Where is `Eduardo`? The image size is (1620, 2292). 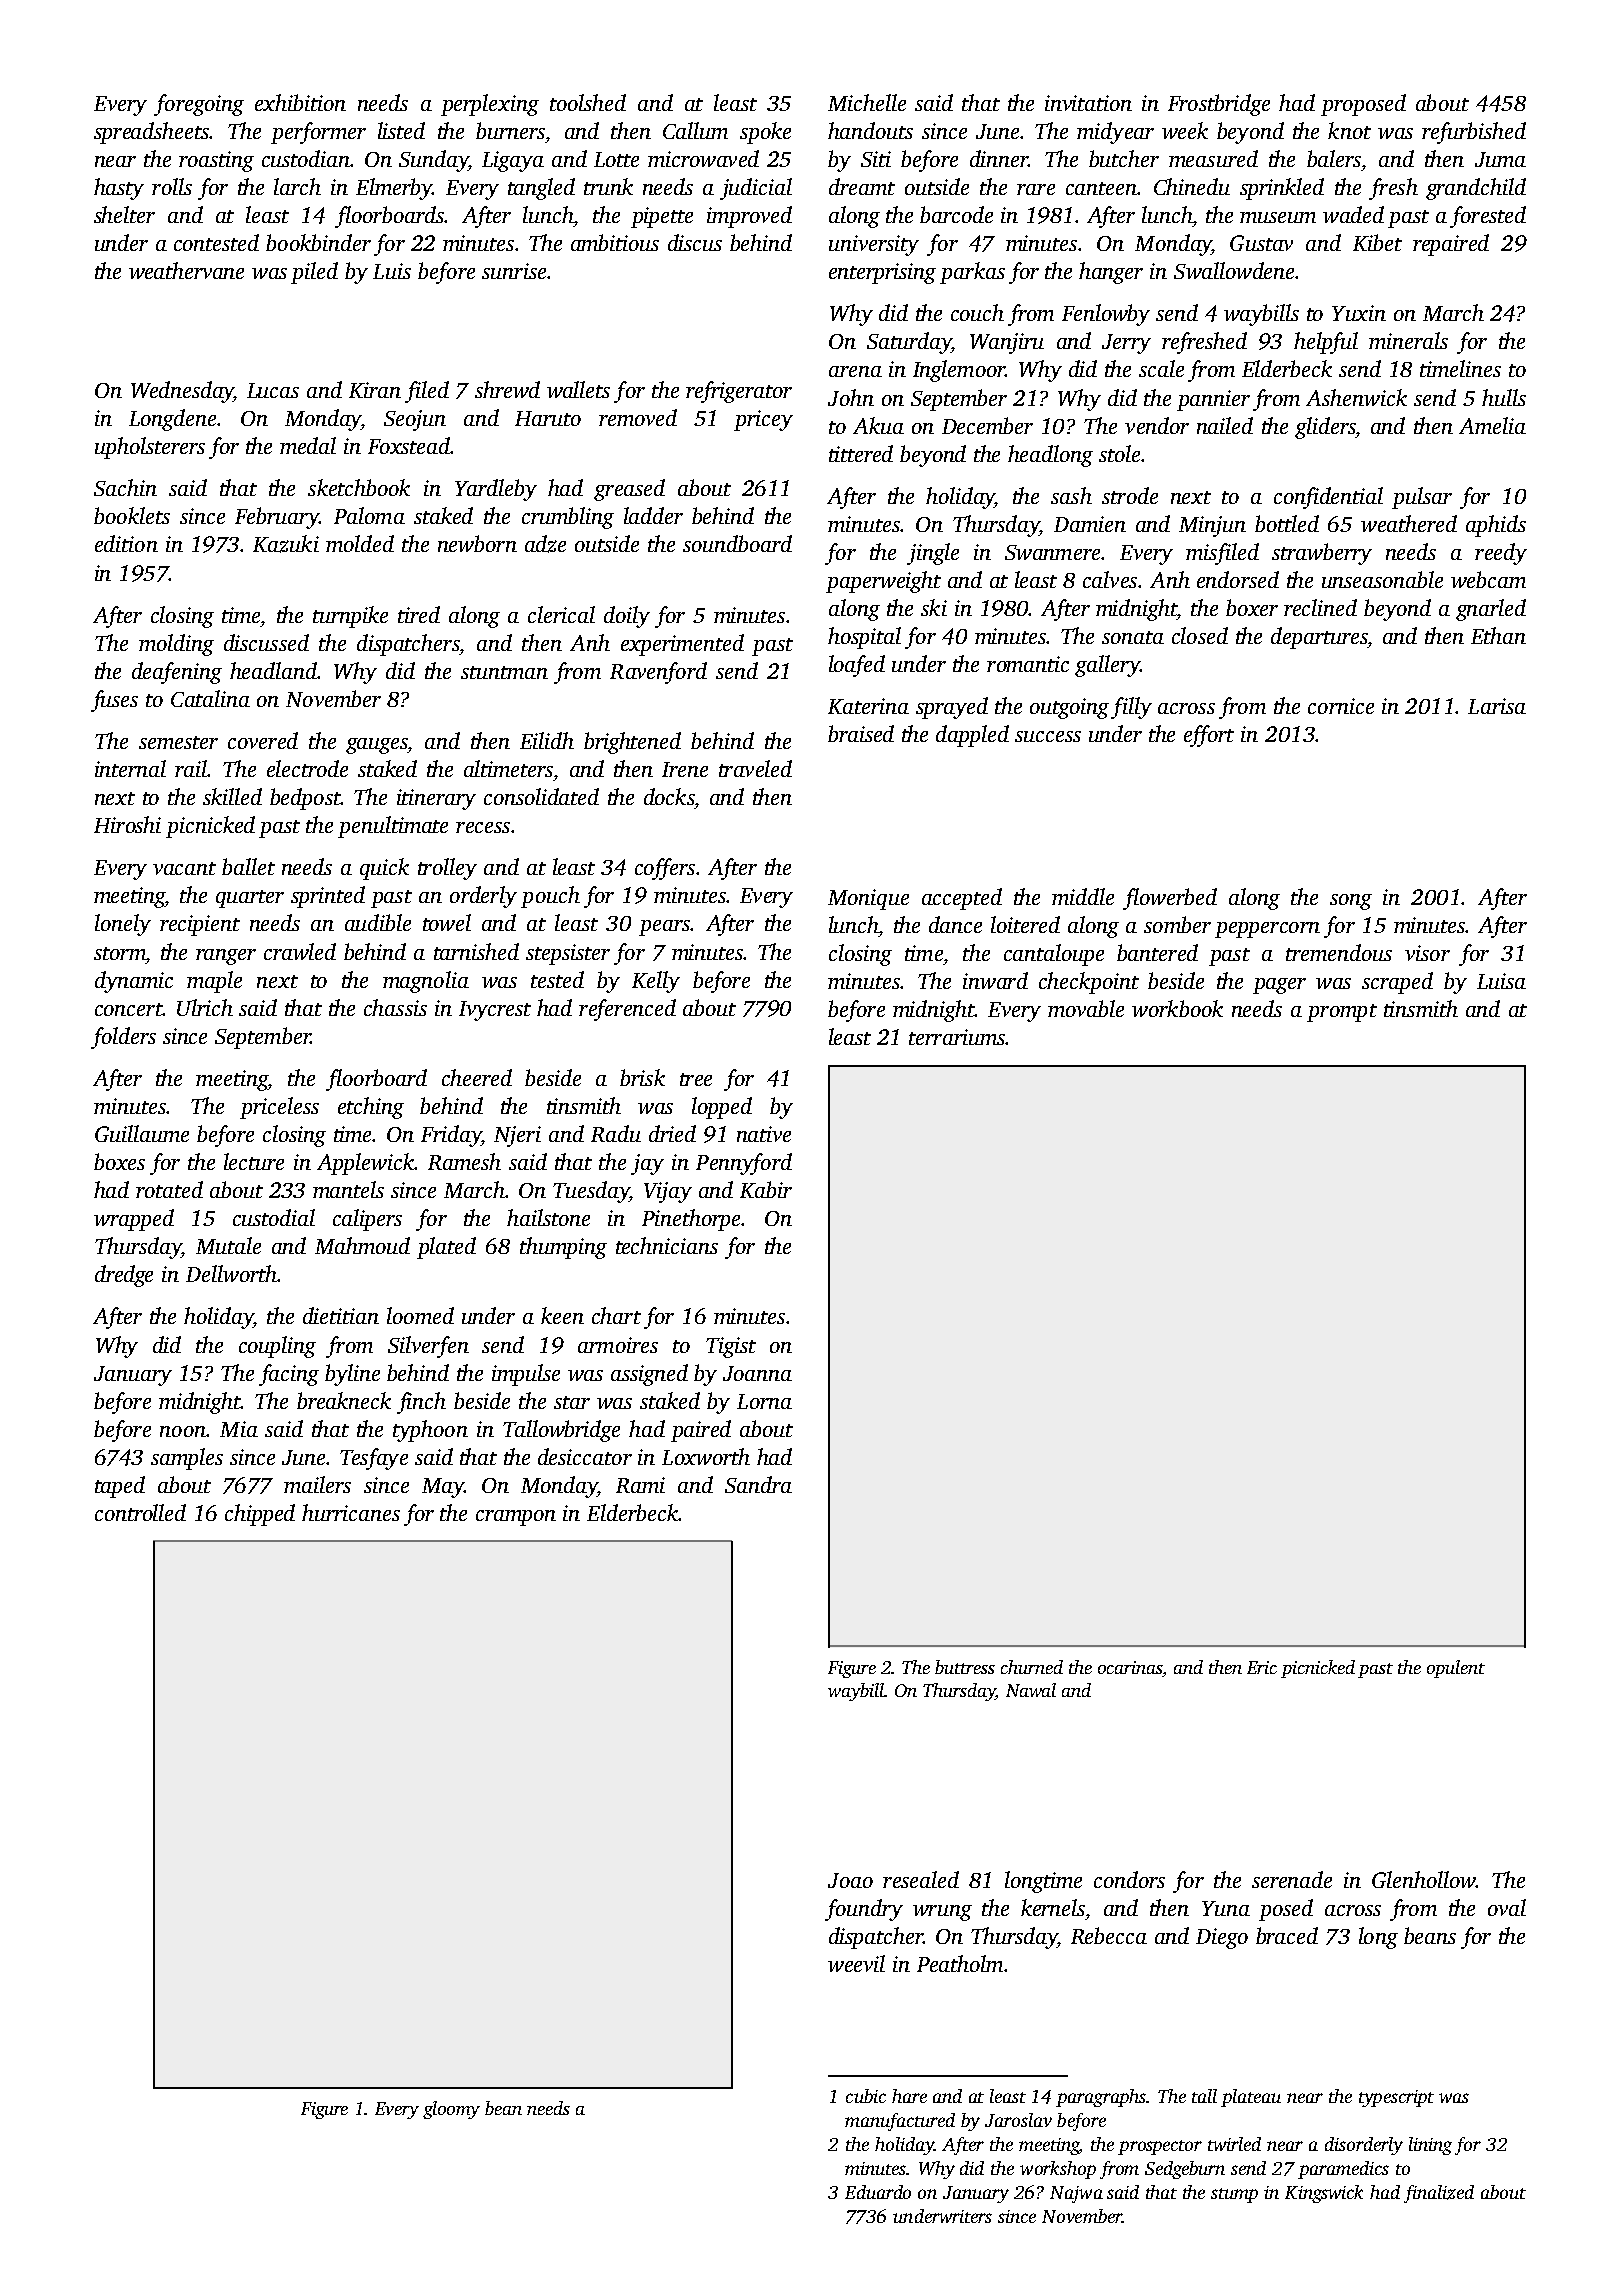 Eduardo is located at coordinates (878, 2192).
